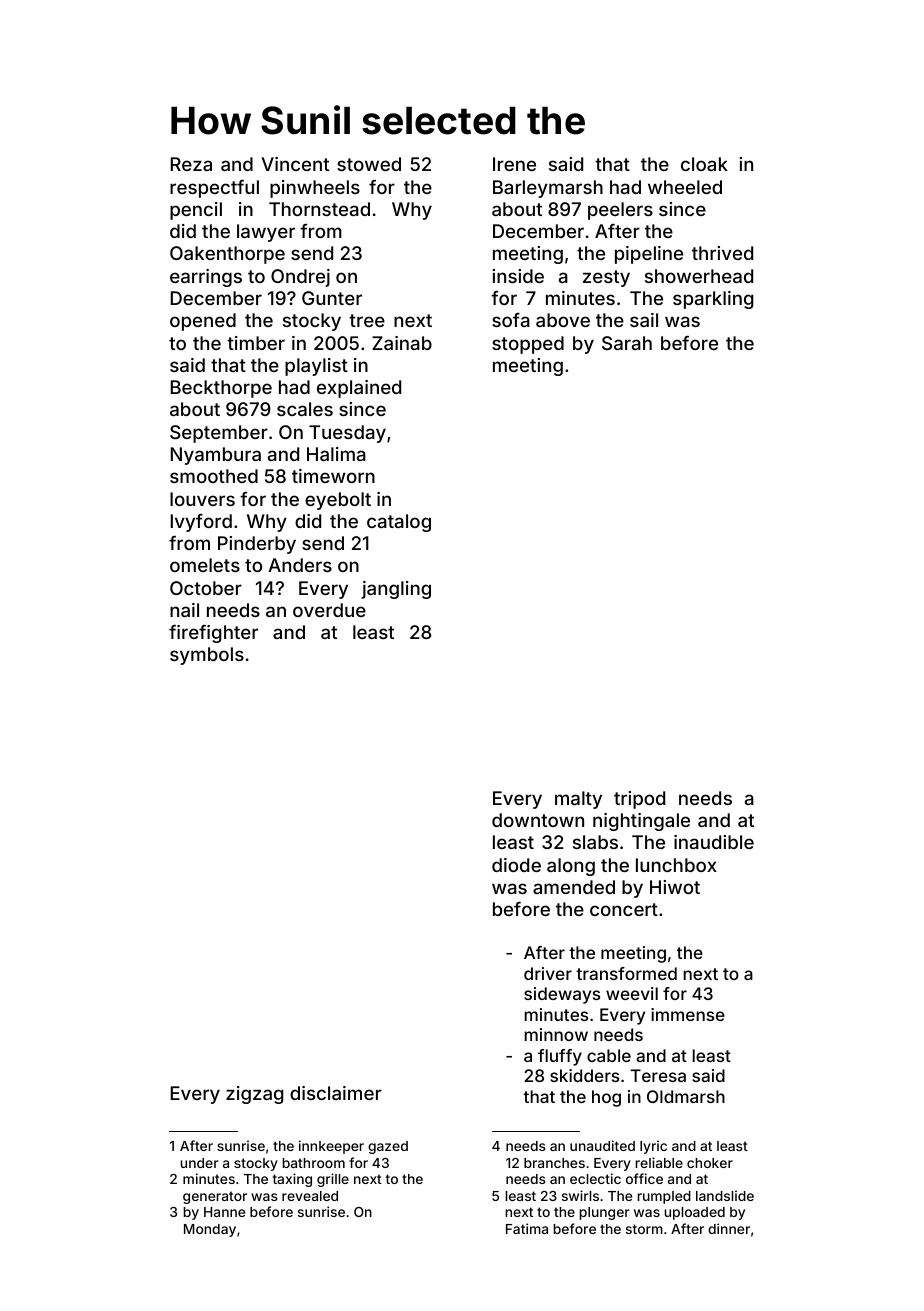  I want to click on lyric, so click(653, 1147).
